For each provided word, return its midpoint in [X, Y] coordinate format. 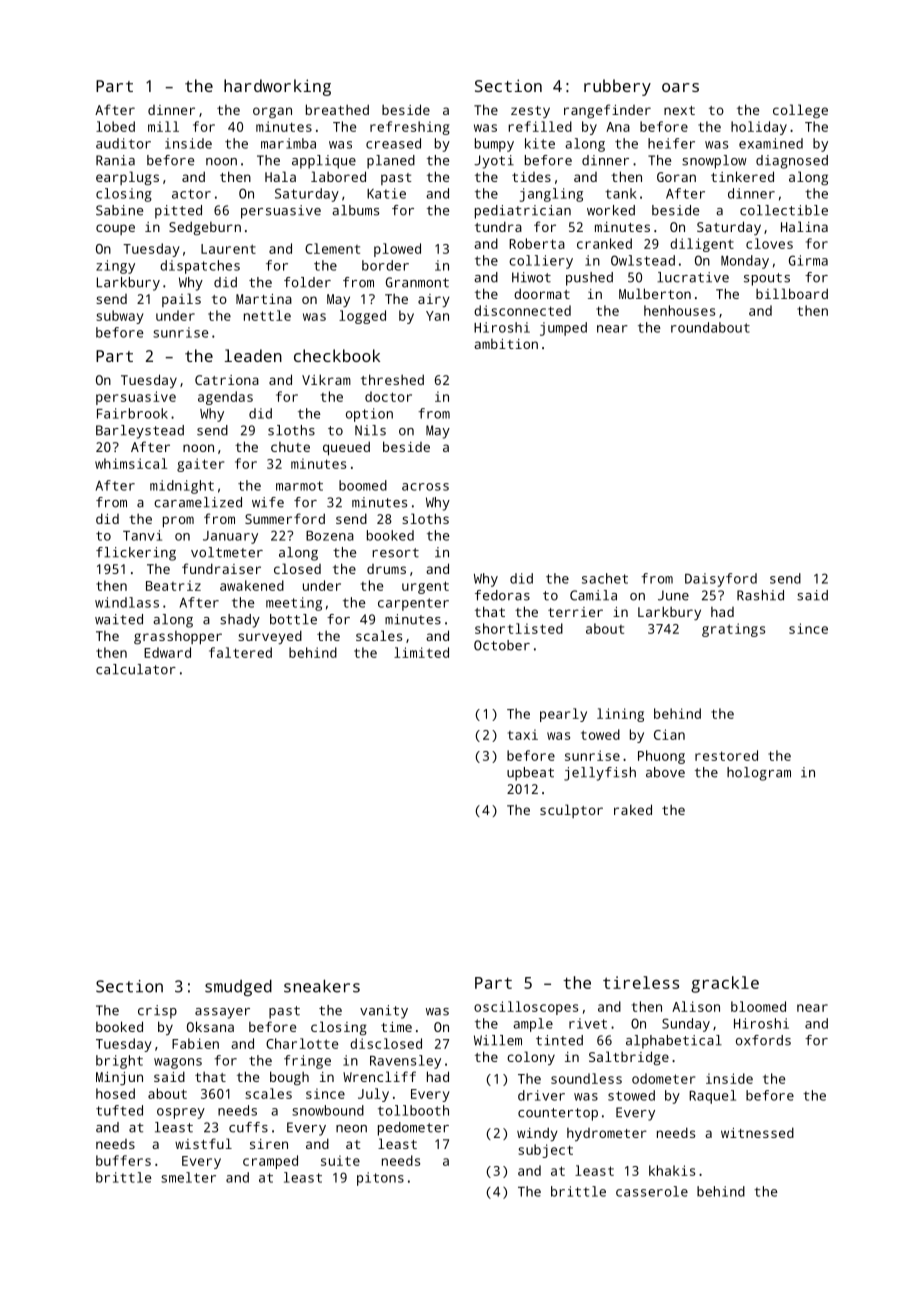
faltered [240, 652]
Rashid [760, 595]
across [425, 487]
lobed [115, 126]
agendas [225, 398]
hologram [759, 774]
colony [531, 1058]
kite [540, 143]
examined [771, 143]
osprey [181, 1113]
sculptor [571, 811]
